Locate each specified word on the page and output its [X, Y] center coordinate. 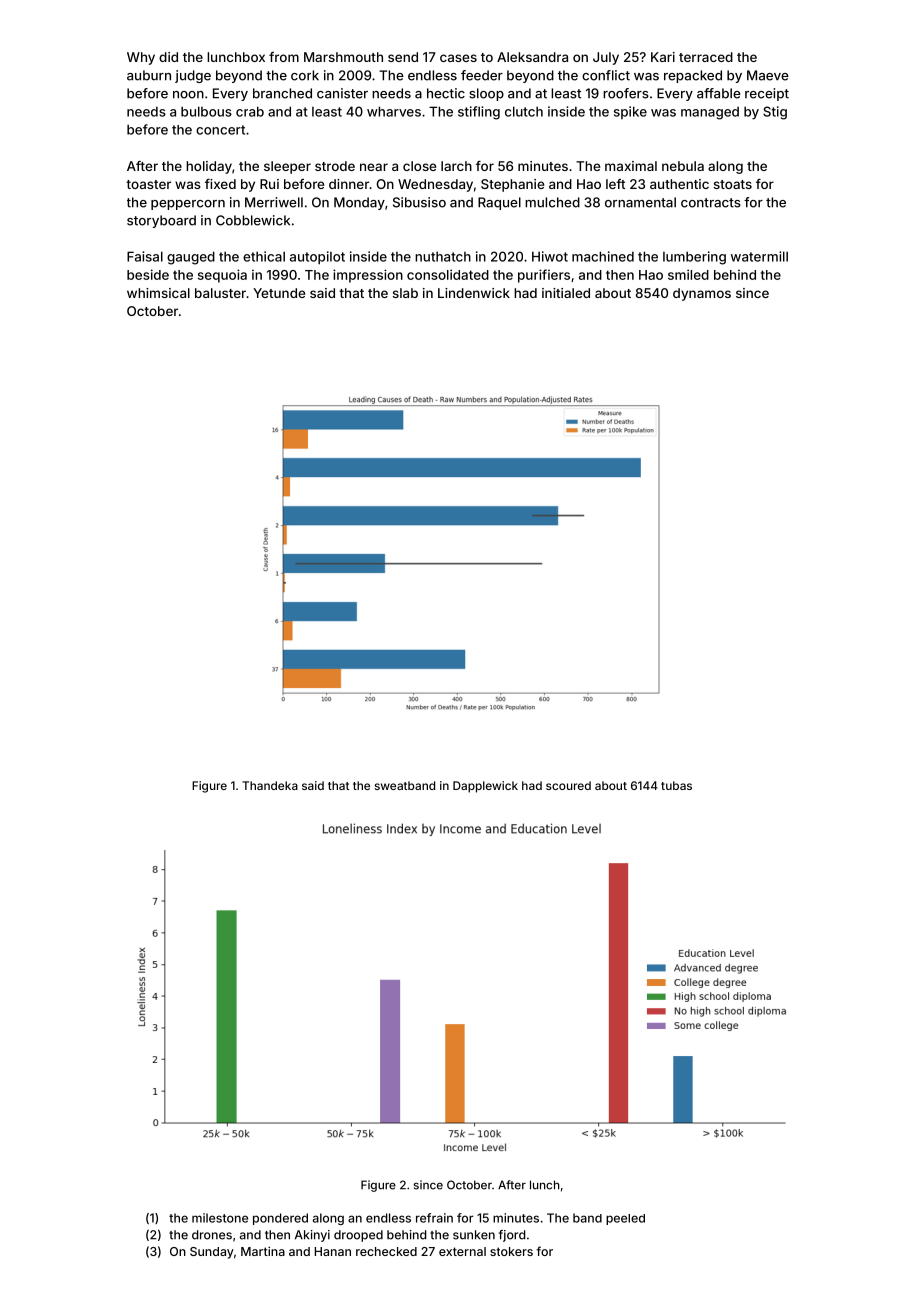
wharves [394, 111]
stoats [733, 184]
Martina [263, 1251]
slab [405, 293]
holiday [209, 167]
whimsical [158, 293]
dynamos [702, 294]
